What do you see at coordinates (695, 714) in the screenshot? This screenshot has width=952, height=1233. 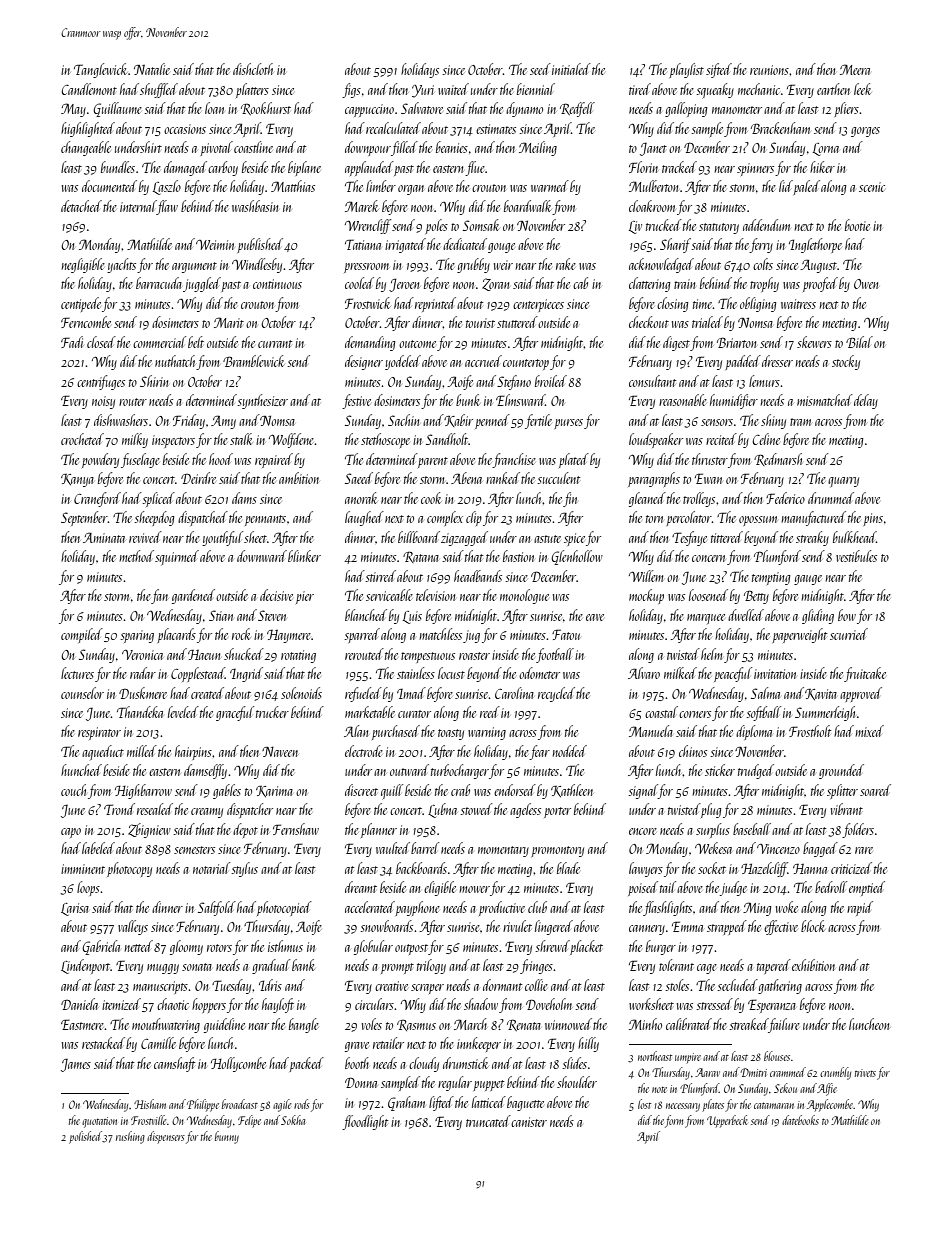 I see `corners` at bounding box center [695, 714].
